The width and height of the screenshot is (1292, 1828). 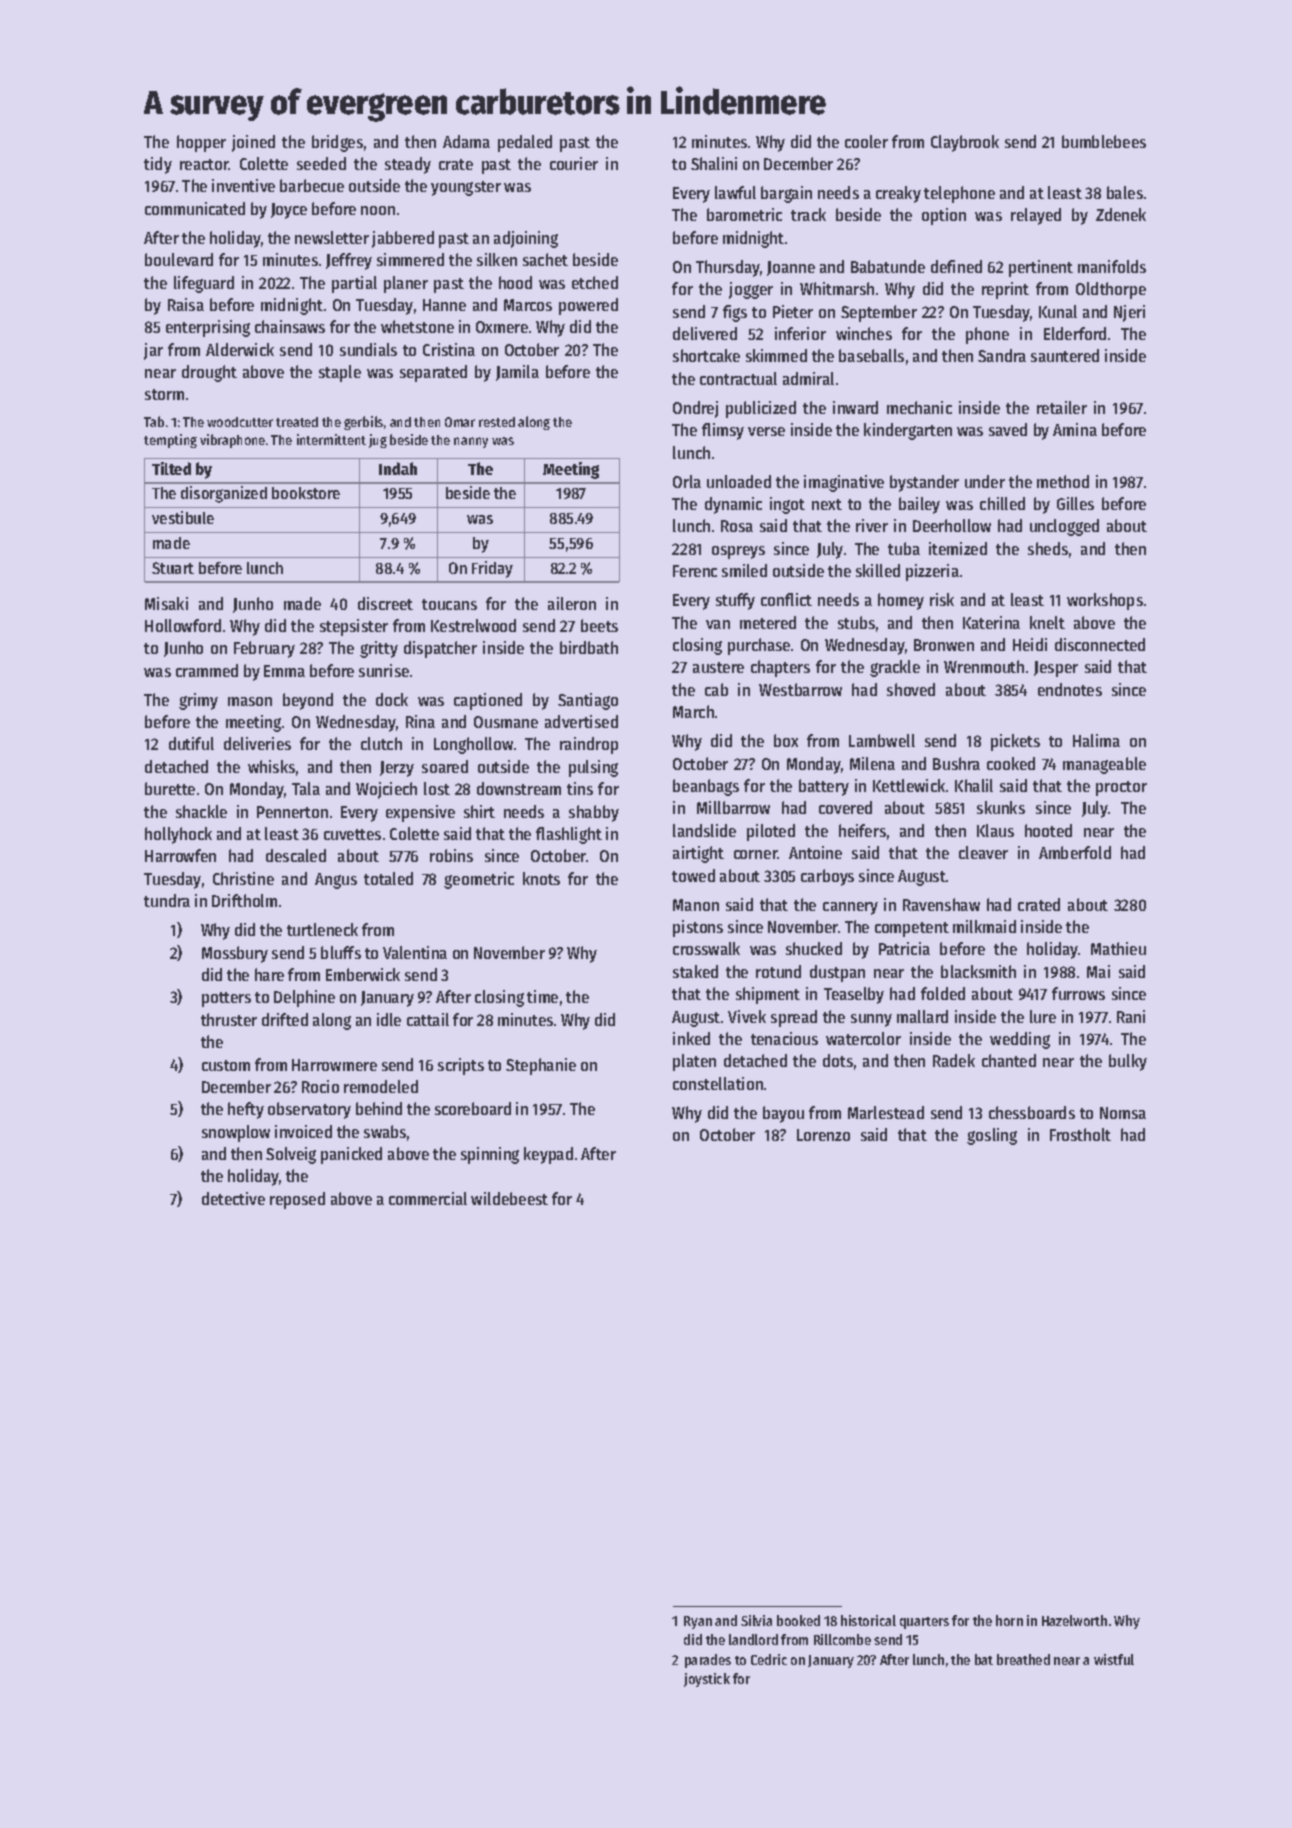 What do you see at coordinates (246, 1110) in the screenshot?
I see `hefty` at bounding box center [246, 1110].
